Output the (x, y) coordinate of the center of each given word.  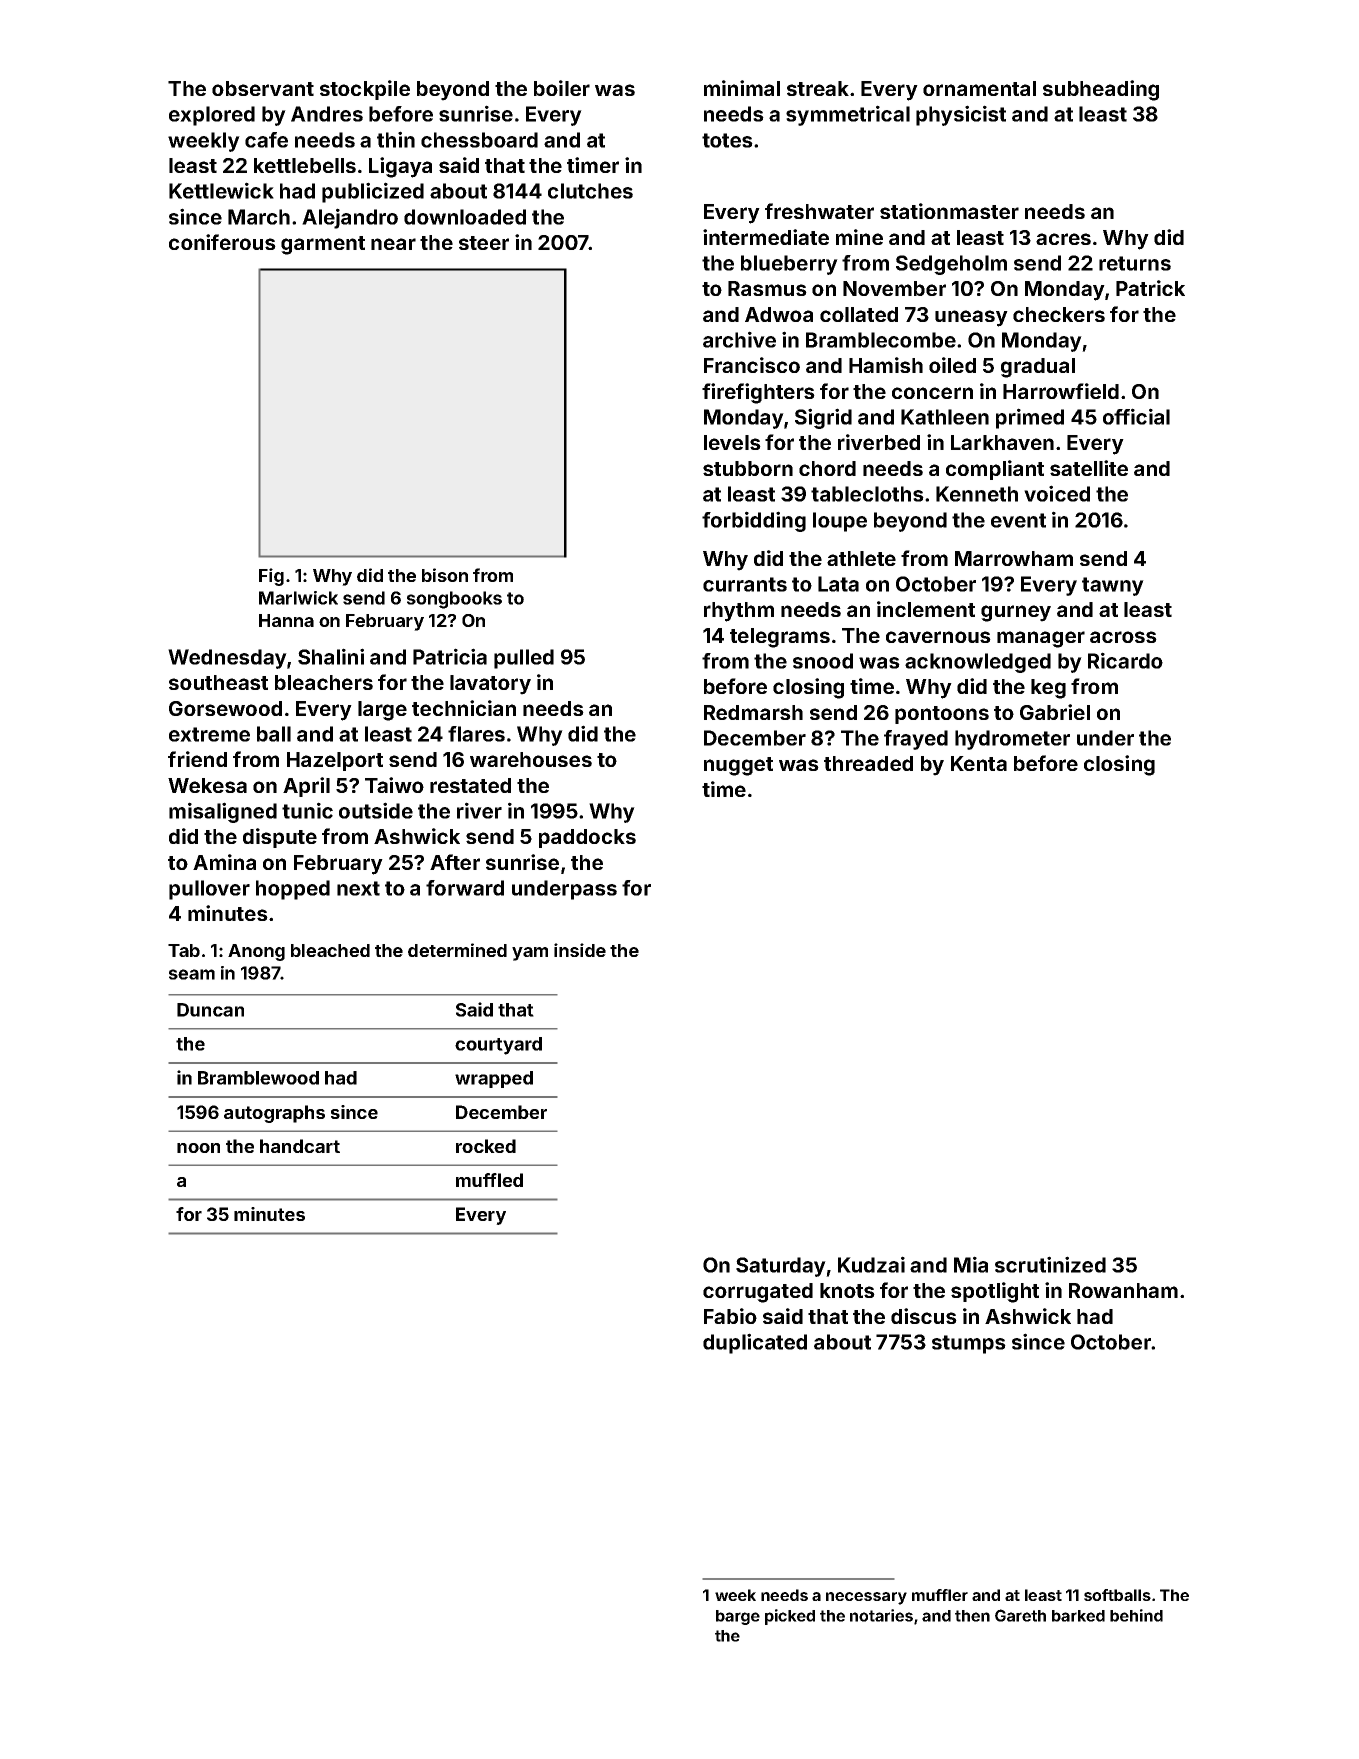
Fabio (730, 1316)
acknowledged (978, 663)
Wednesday (227, 659)
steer (484, 243)
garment (323, 245)
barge (738, 1617)
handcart (300, 1146)
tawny (1113, 586)
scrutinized (1050, 1264)
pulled (524, 659)
